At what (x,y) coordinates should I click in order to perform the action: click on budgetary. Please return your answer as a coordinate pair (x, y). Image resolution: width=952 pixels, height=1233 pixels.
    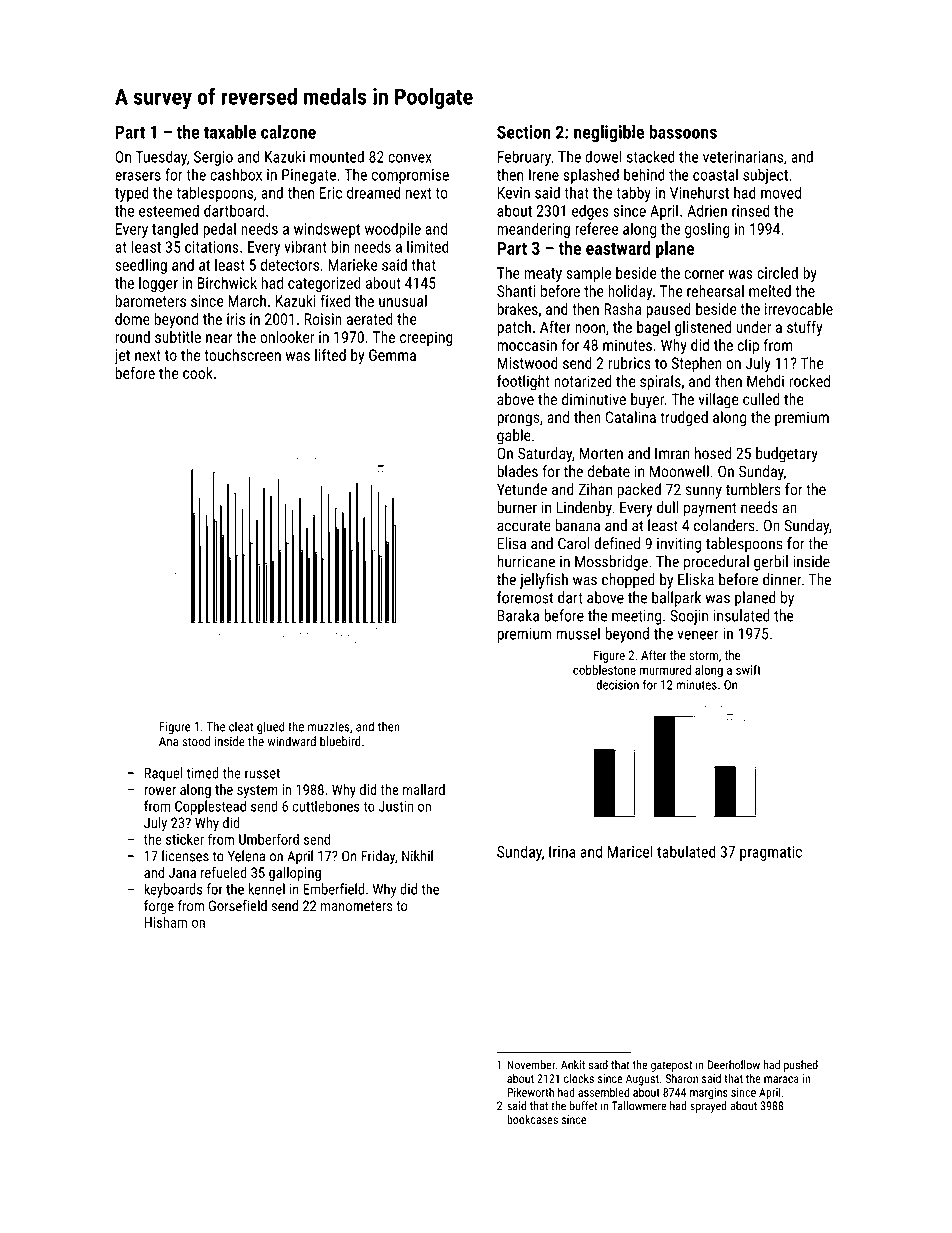
    Looking at the image, I should click on (787, 455).
